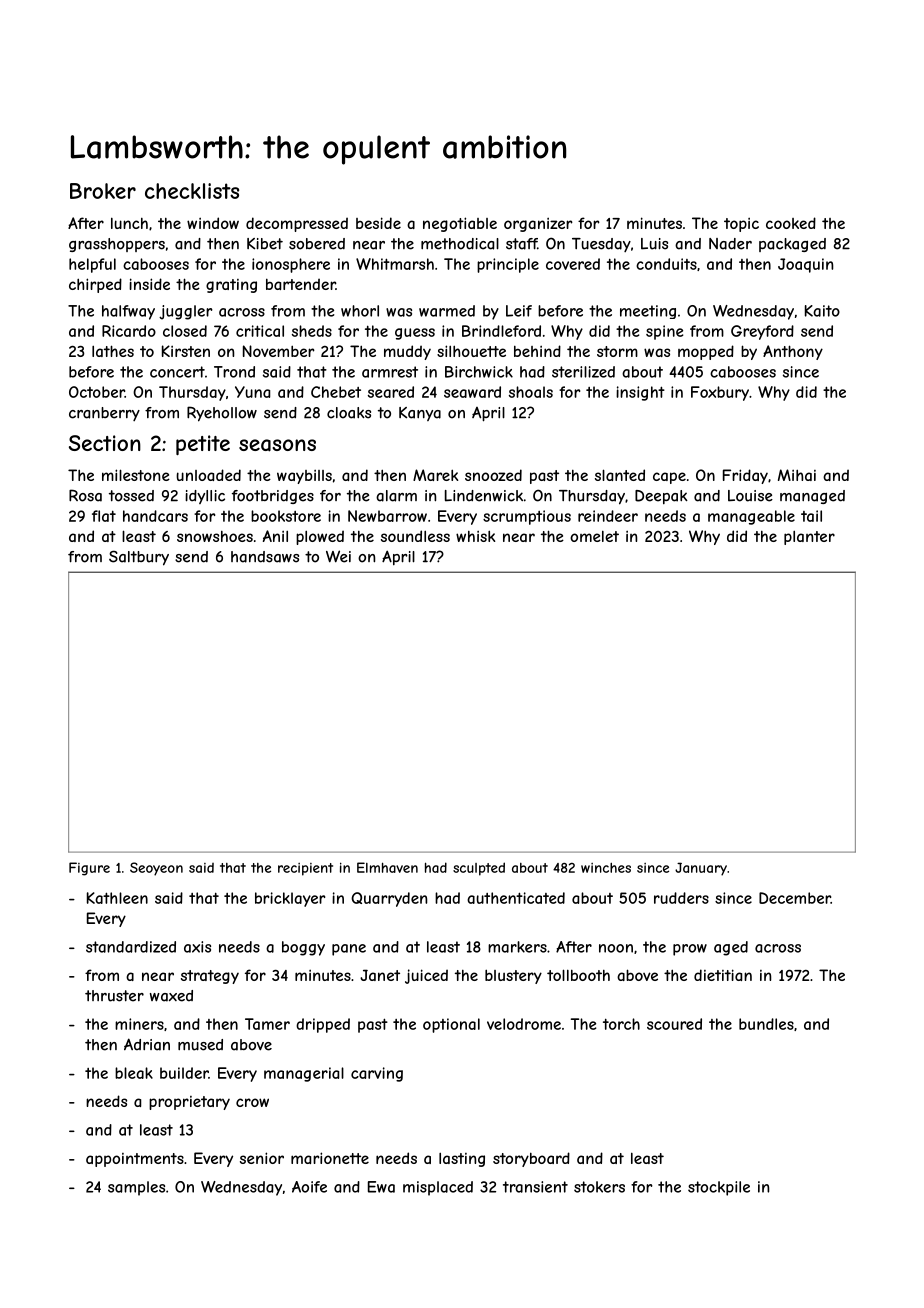 The width and height of the screenshot is (924, 1308). Describe the element at coordinates (378, 223) in the screenshot. I see `beside` at that location.
